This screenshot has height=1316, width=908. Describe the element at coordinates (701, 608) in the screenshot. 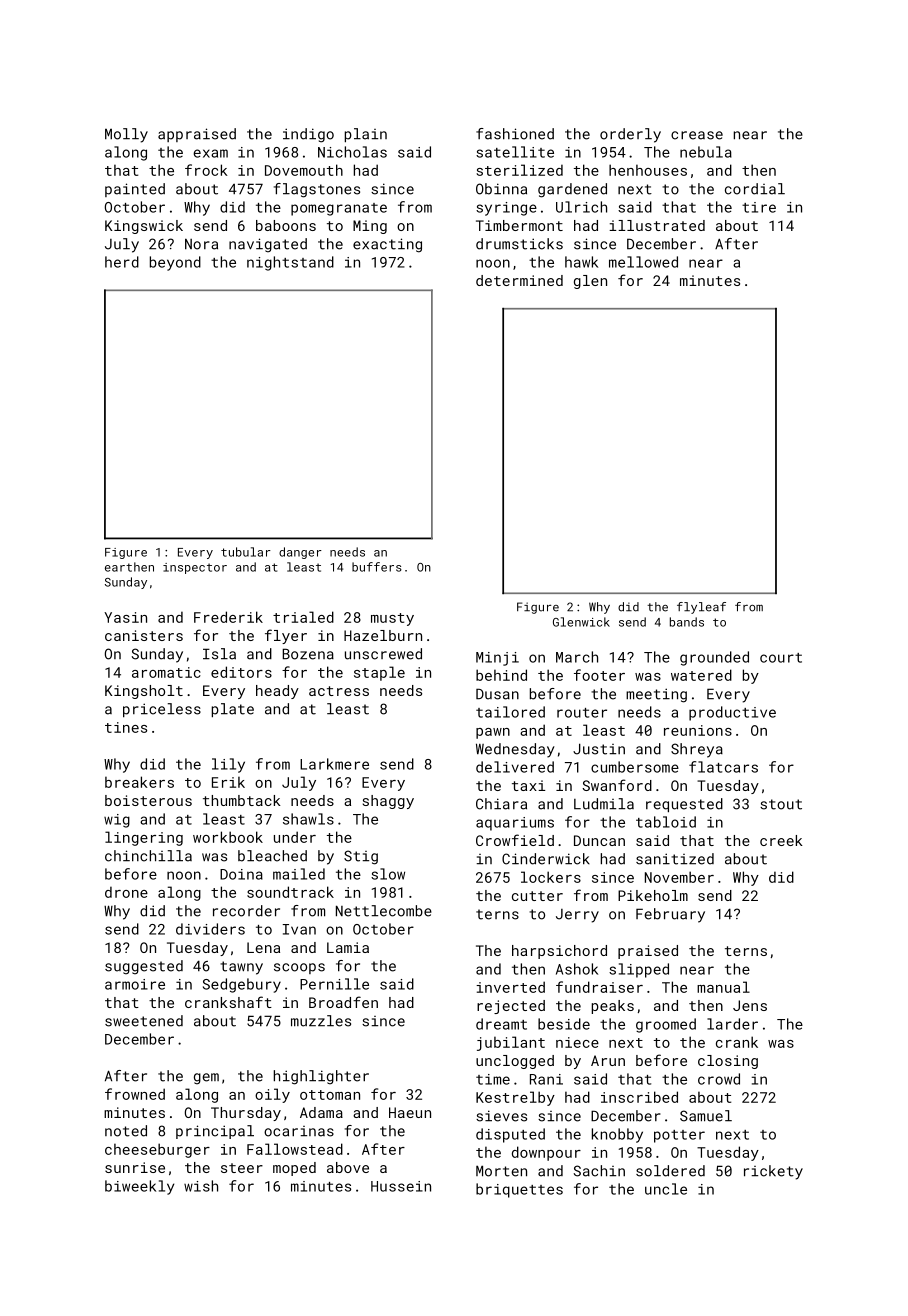

I see `flyleaf` at that location.
